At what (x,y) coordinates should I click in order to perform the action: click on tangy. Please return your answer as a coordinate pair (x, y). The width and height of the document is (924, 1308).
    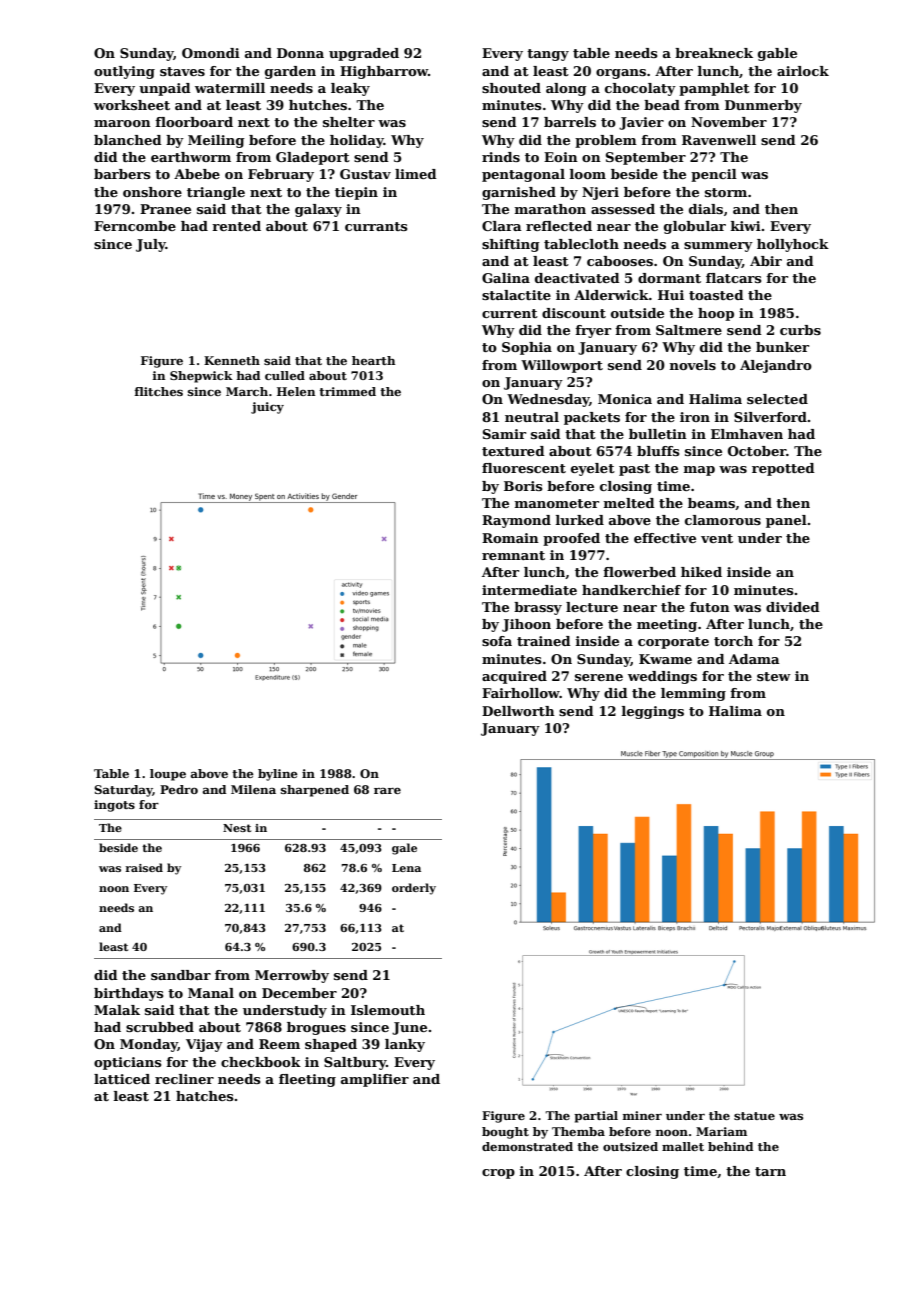
    Looking at the image, I should click on (548, 55).
